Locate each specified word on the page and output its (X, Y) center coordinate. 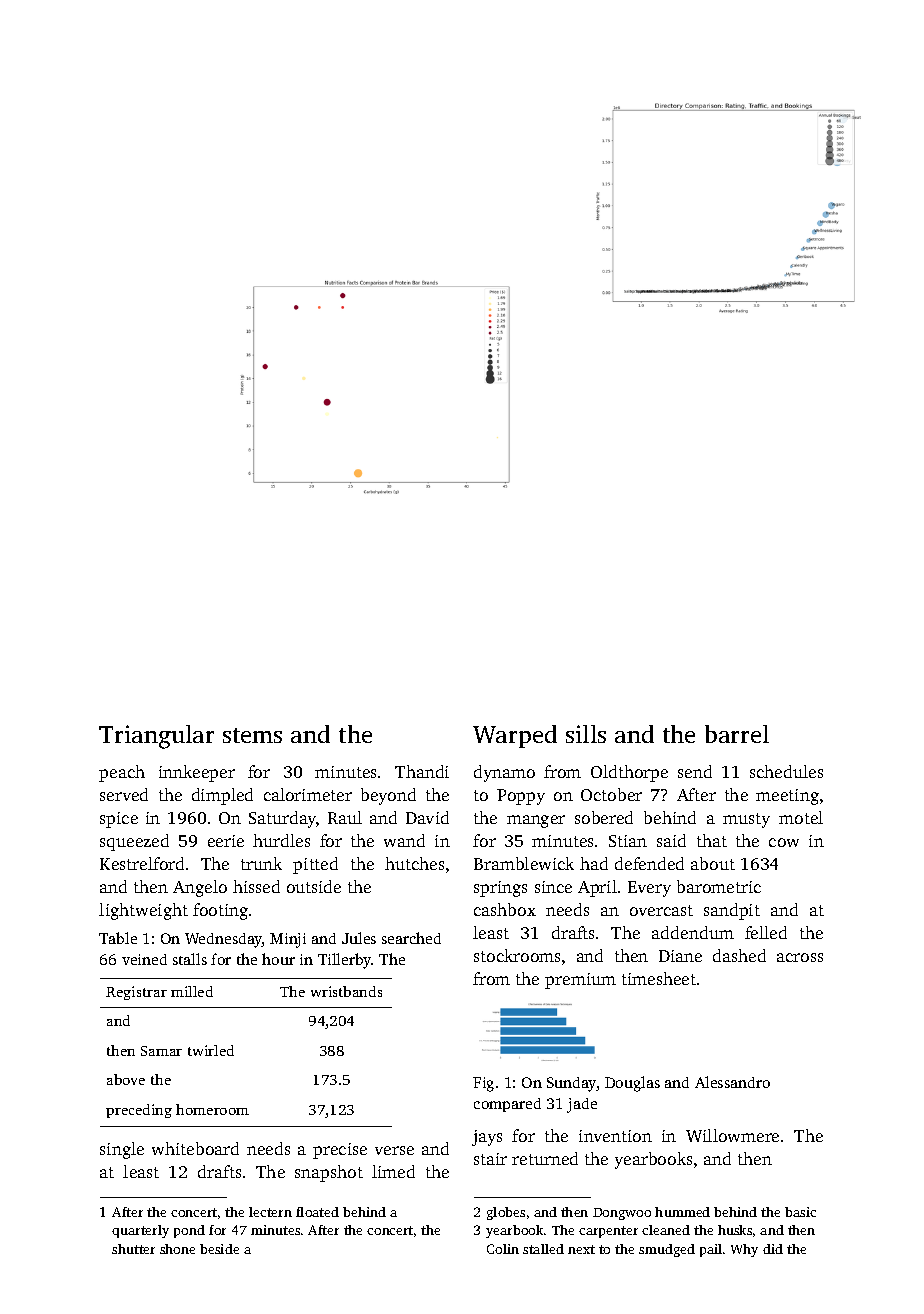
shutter (133, 1249)
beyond (388, 796)
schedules (786, 771)
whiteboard (195, 1148)
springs (500, 889)
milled (192, 991)
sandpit (732, 911)
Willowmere (732, 1135)
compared (507, 1105)
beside (219, 1249)
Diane (680, 956)
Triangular (156, 737)
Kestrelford (142, 863)
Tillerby (345, 961)
